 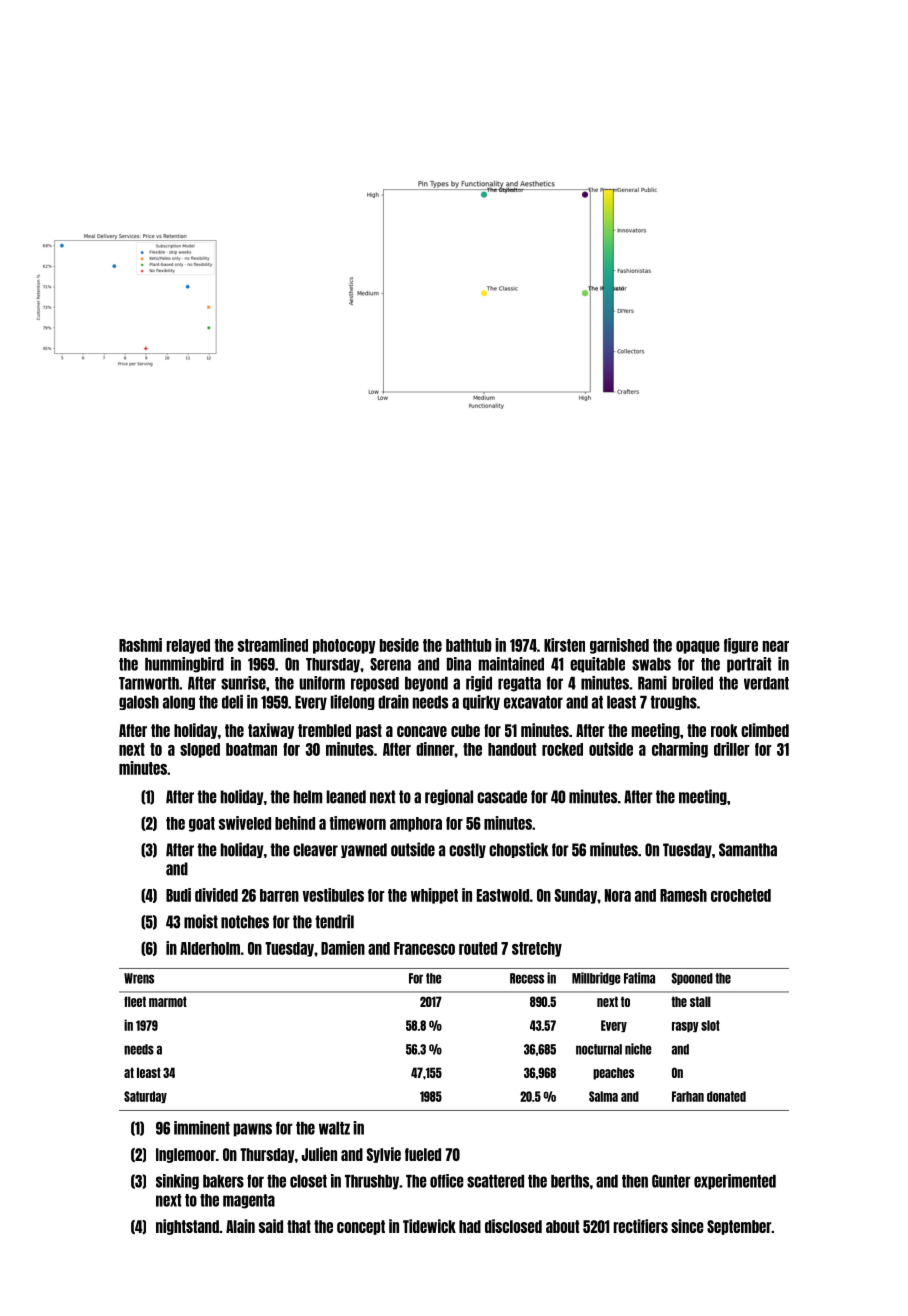 What do you see at coordinates (527, 978) in the screenshot?
I see `Recess` at bounding box center [527, 978].
